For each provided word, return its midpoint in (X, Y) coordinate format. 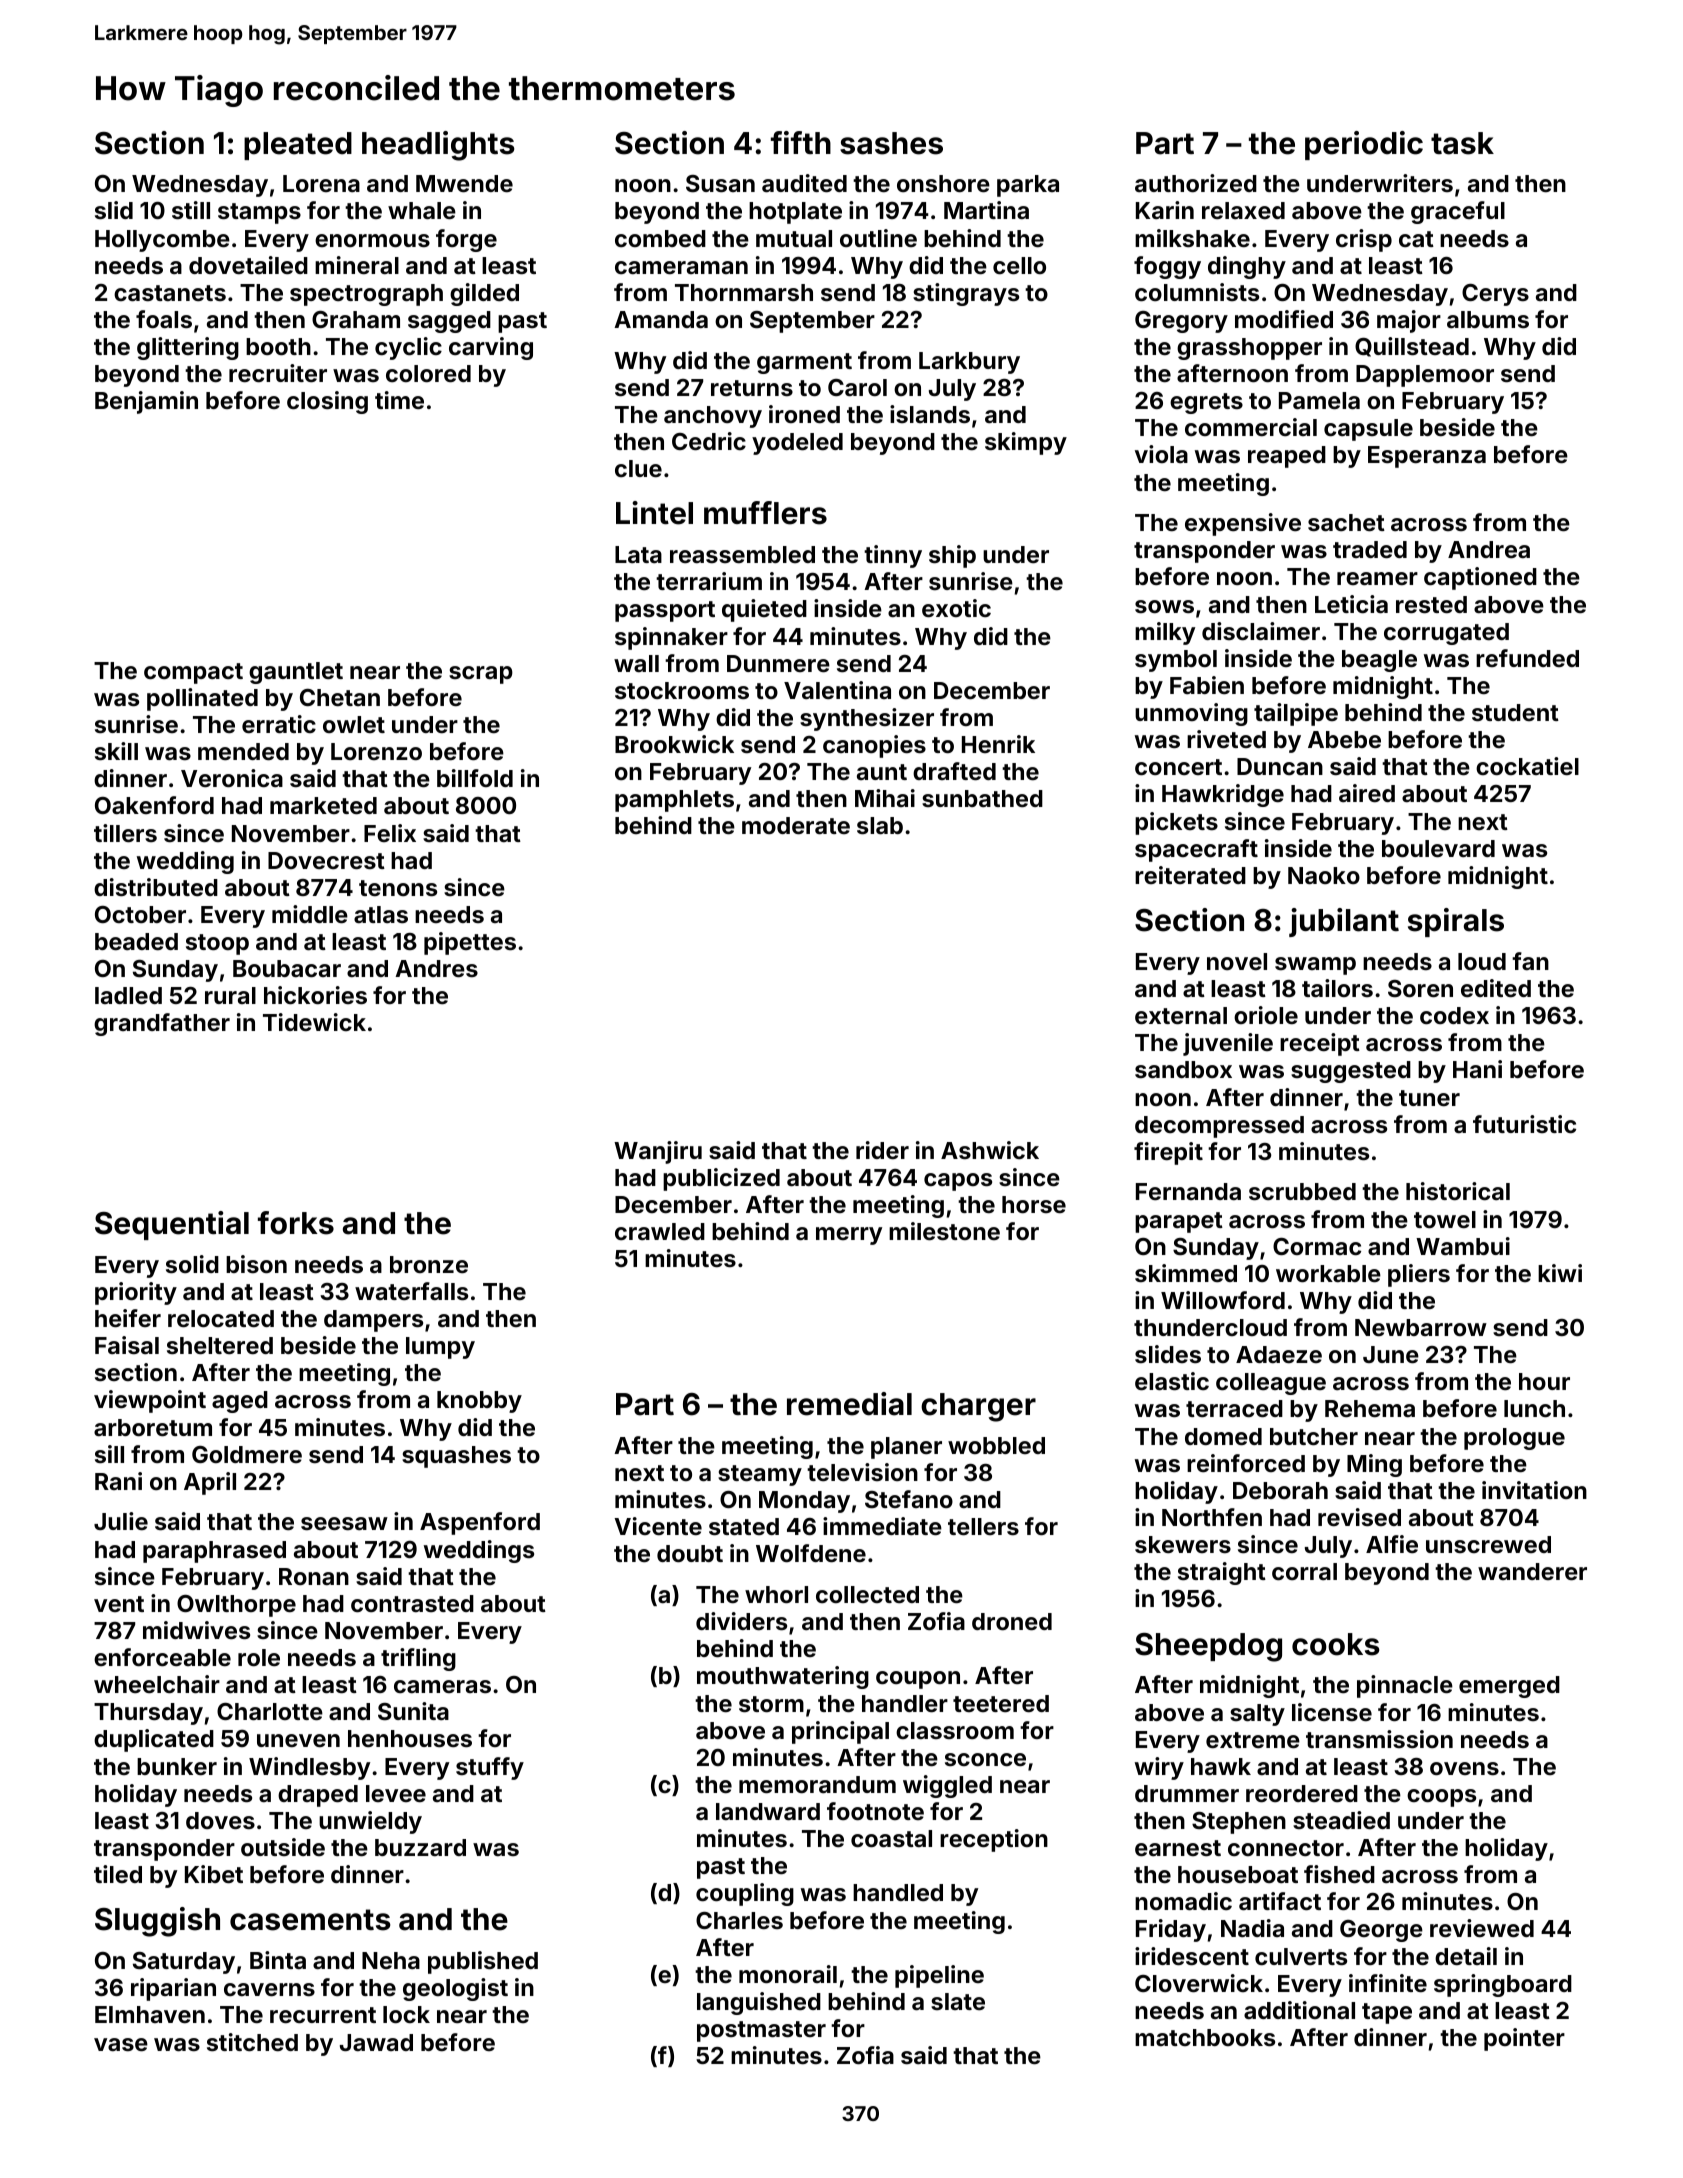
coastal (891, 1838)
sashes (891, 143)
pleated (298, 146)
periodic (1364, 145)
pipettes (470, 943)
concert (1178, 767)
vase (121, 2044)
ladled (128, 995)
